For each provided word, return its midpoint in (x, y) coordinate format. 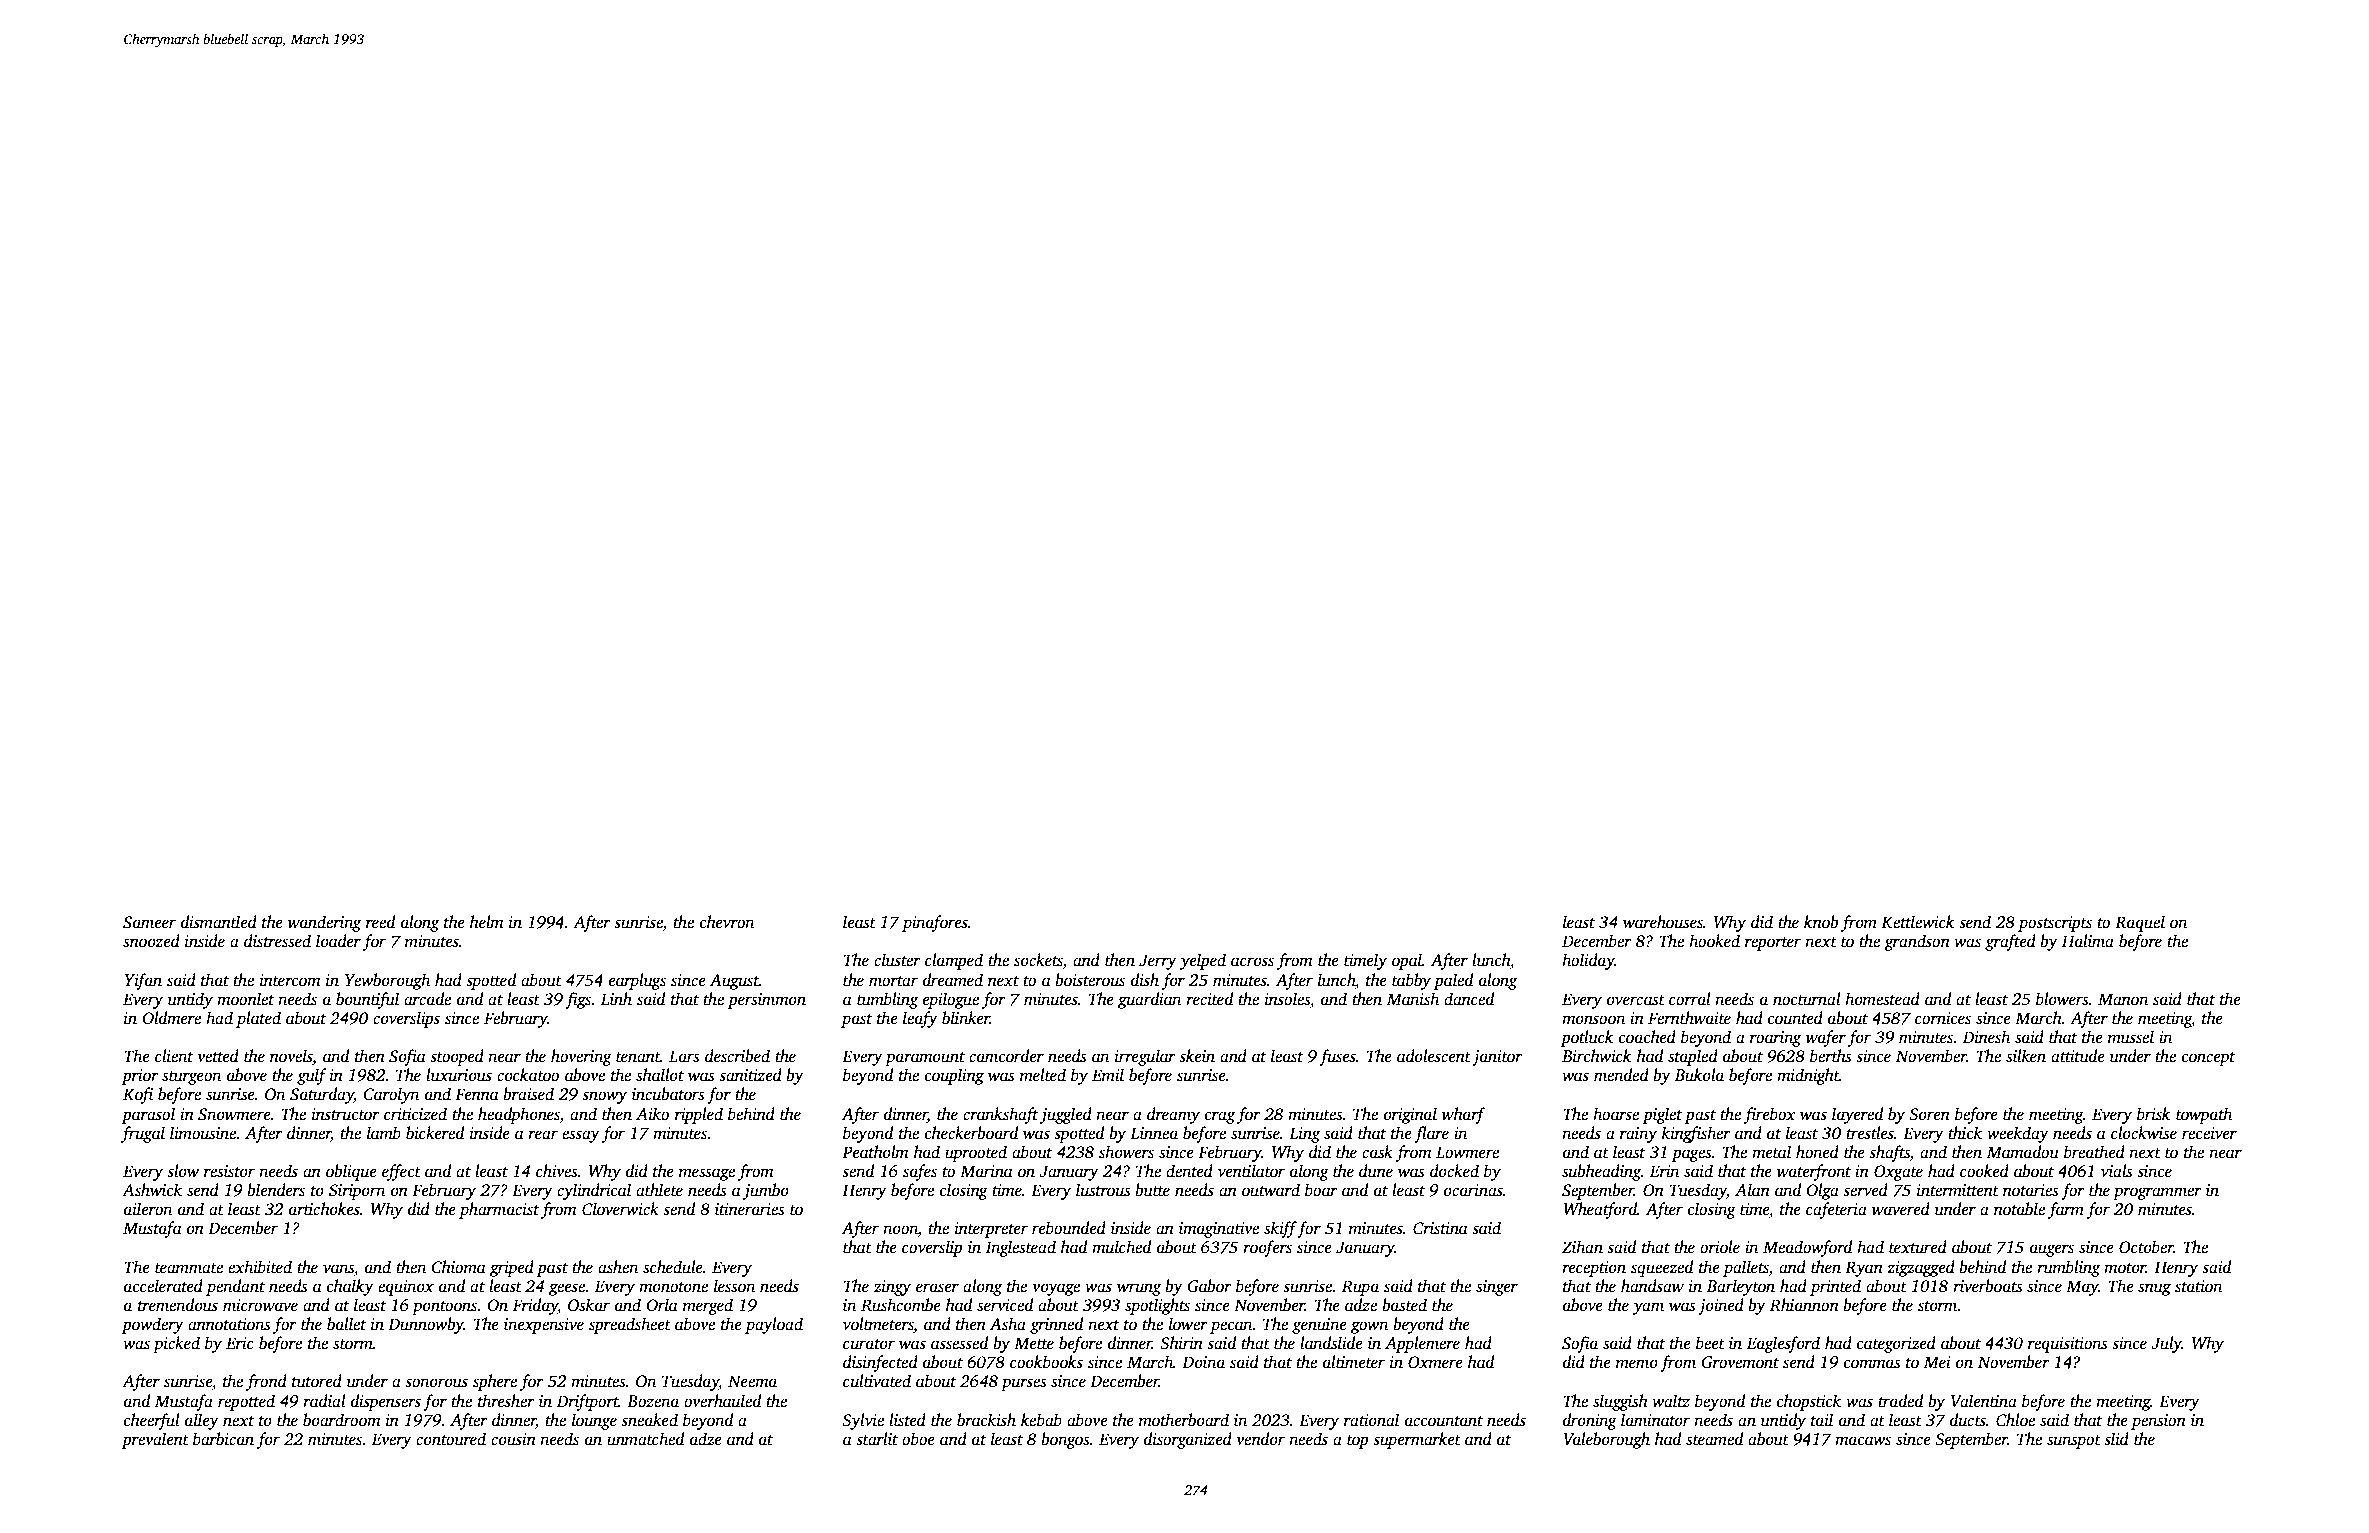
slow (183, 1171)
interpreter (991, 1230)
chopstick (1809, 1402)
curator (869, 1344)
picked (176, 1344)
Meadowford (1807, 1248)
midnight (1808, 1076)
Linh (616, 998)
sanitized (750, 1075)
